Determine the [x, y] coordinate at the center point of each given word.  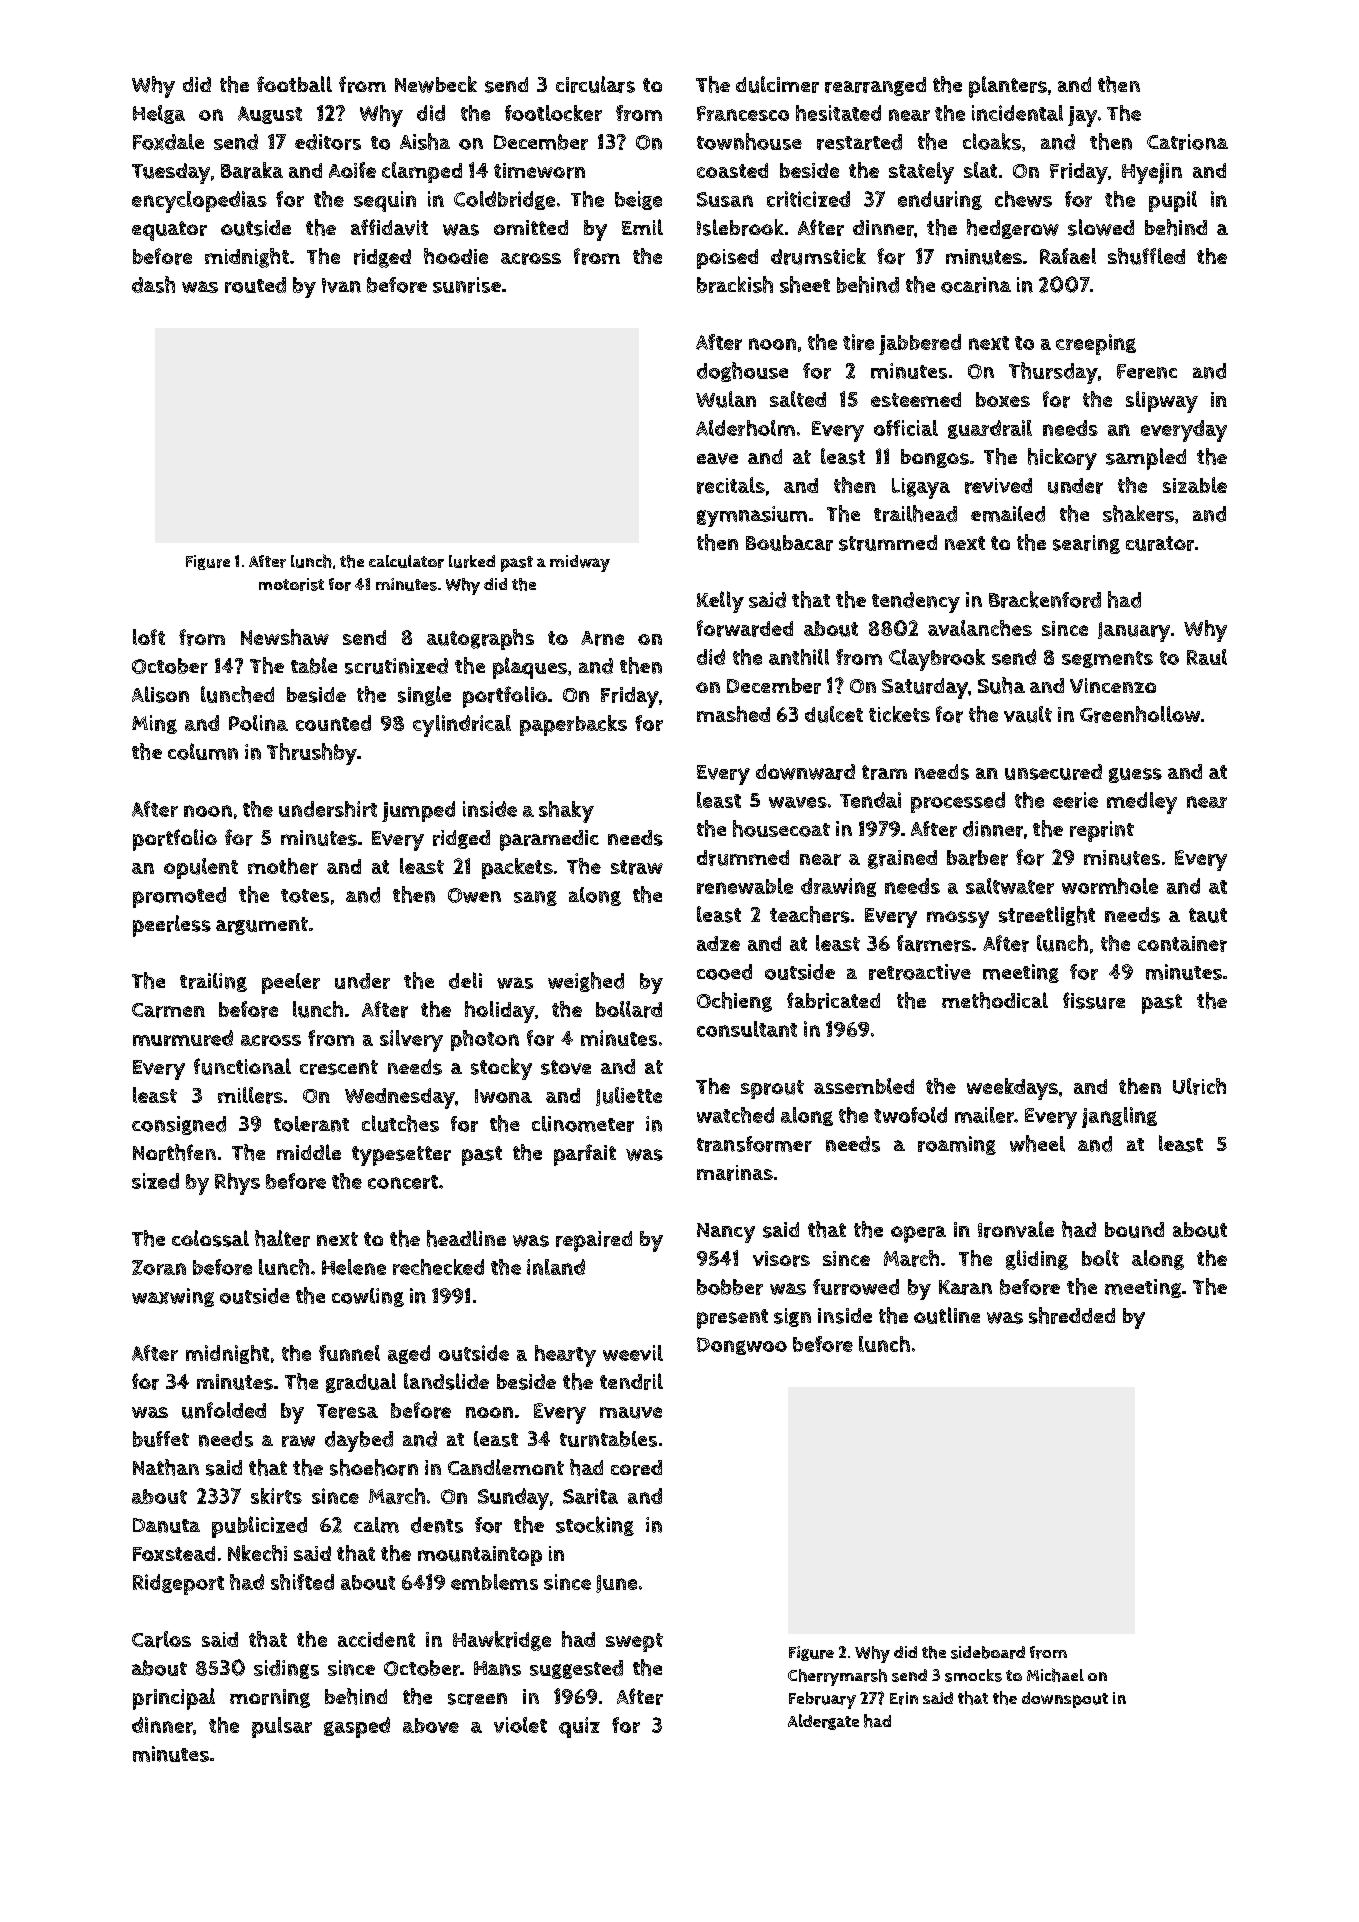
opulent [201, 868]
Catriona [1187, 142]
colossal [210, 1238]
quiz [579, 1727]
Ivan [341, 285]
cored [636, 1468]
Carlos [161, 1639]
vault [1028, 714]
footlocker [553, 113]
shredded [1072, 1315]
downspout [1065, 1700]
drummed [743, 858]
